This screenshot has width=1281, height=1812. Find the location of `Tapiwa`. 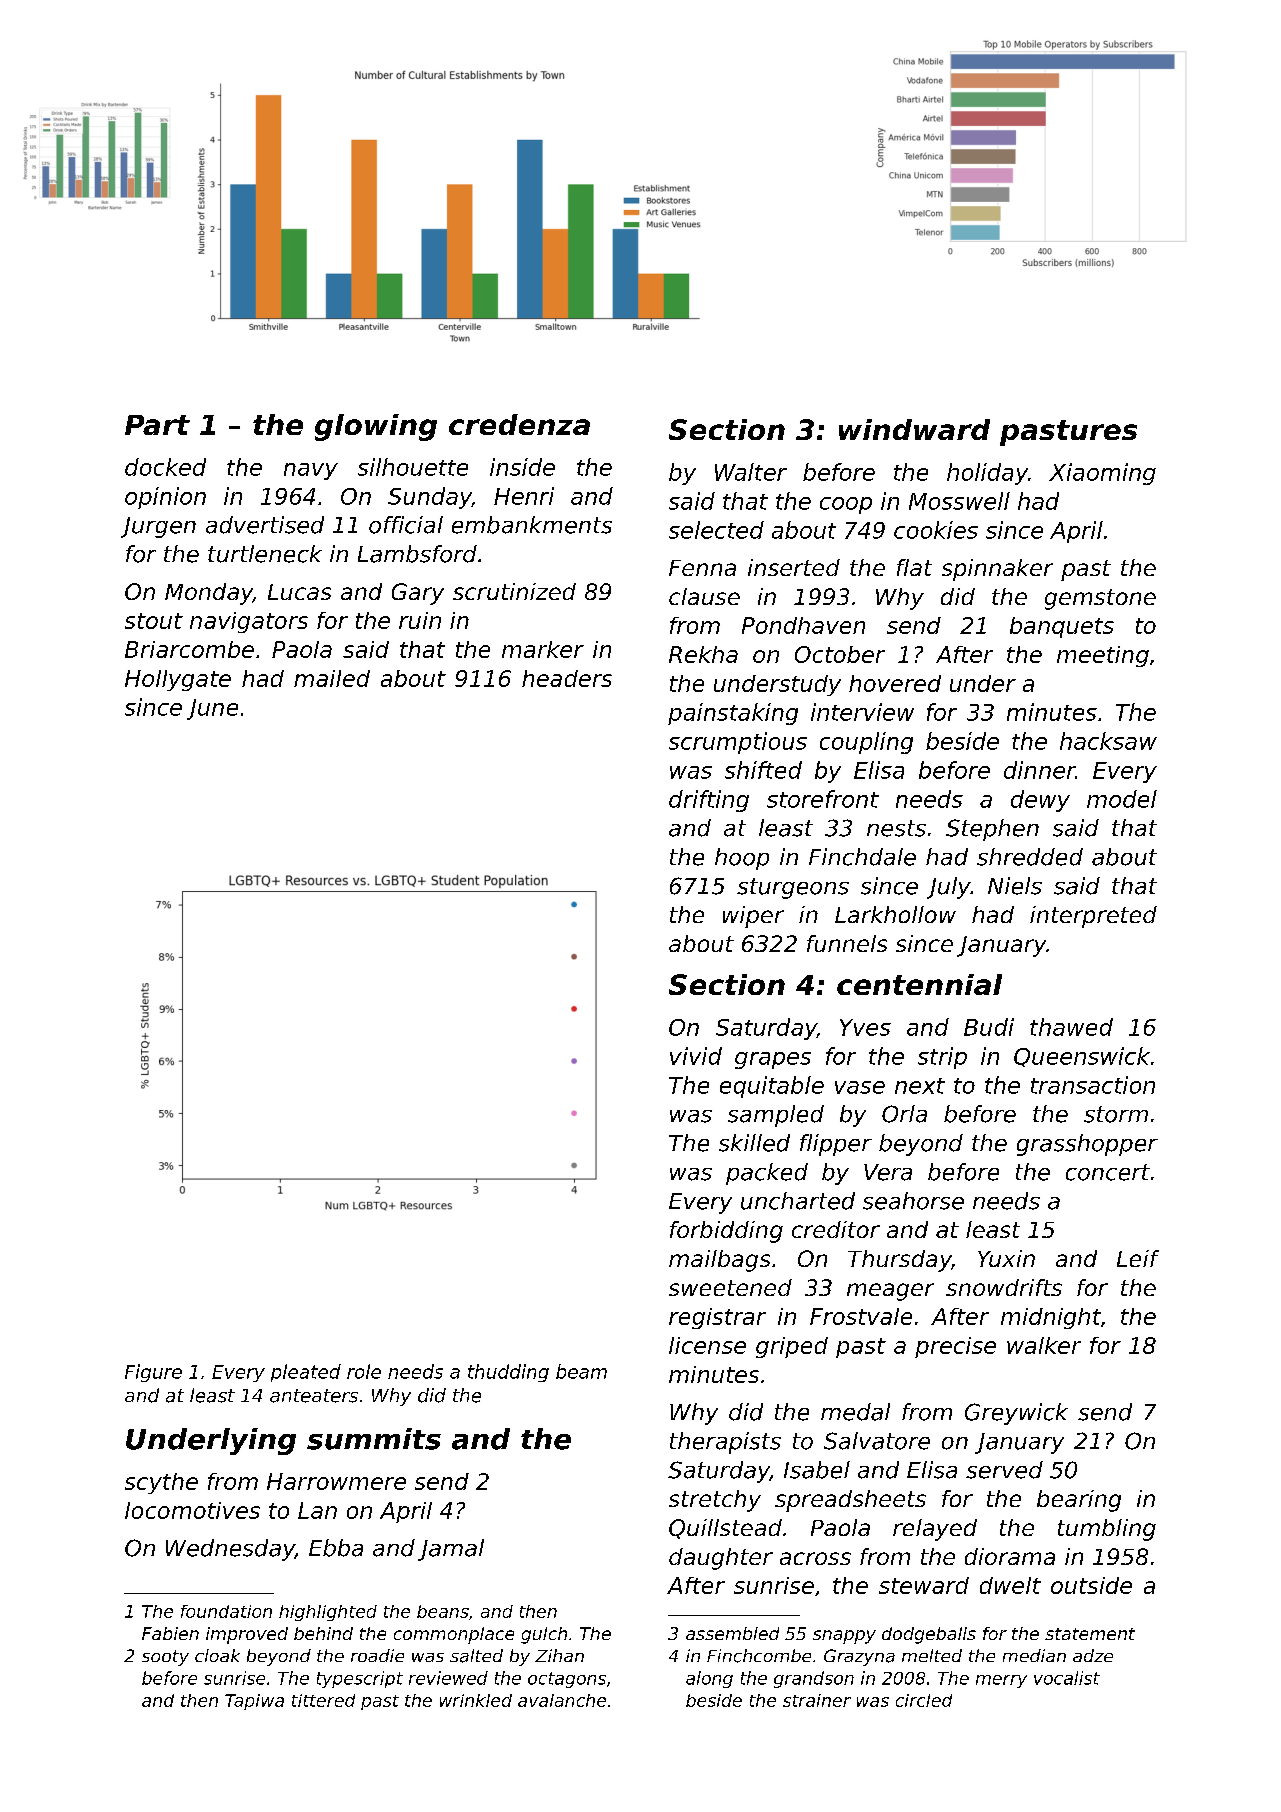

Tapiwa is located at coordinates (254, 1702).
